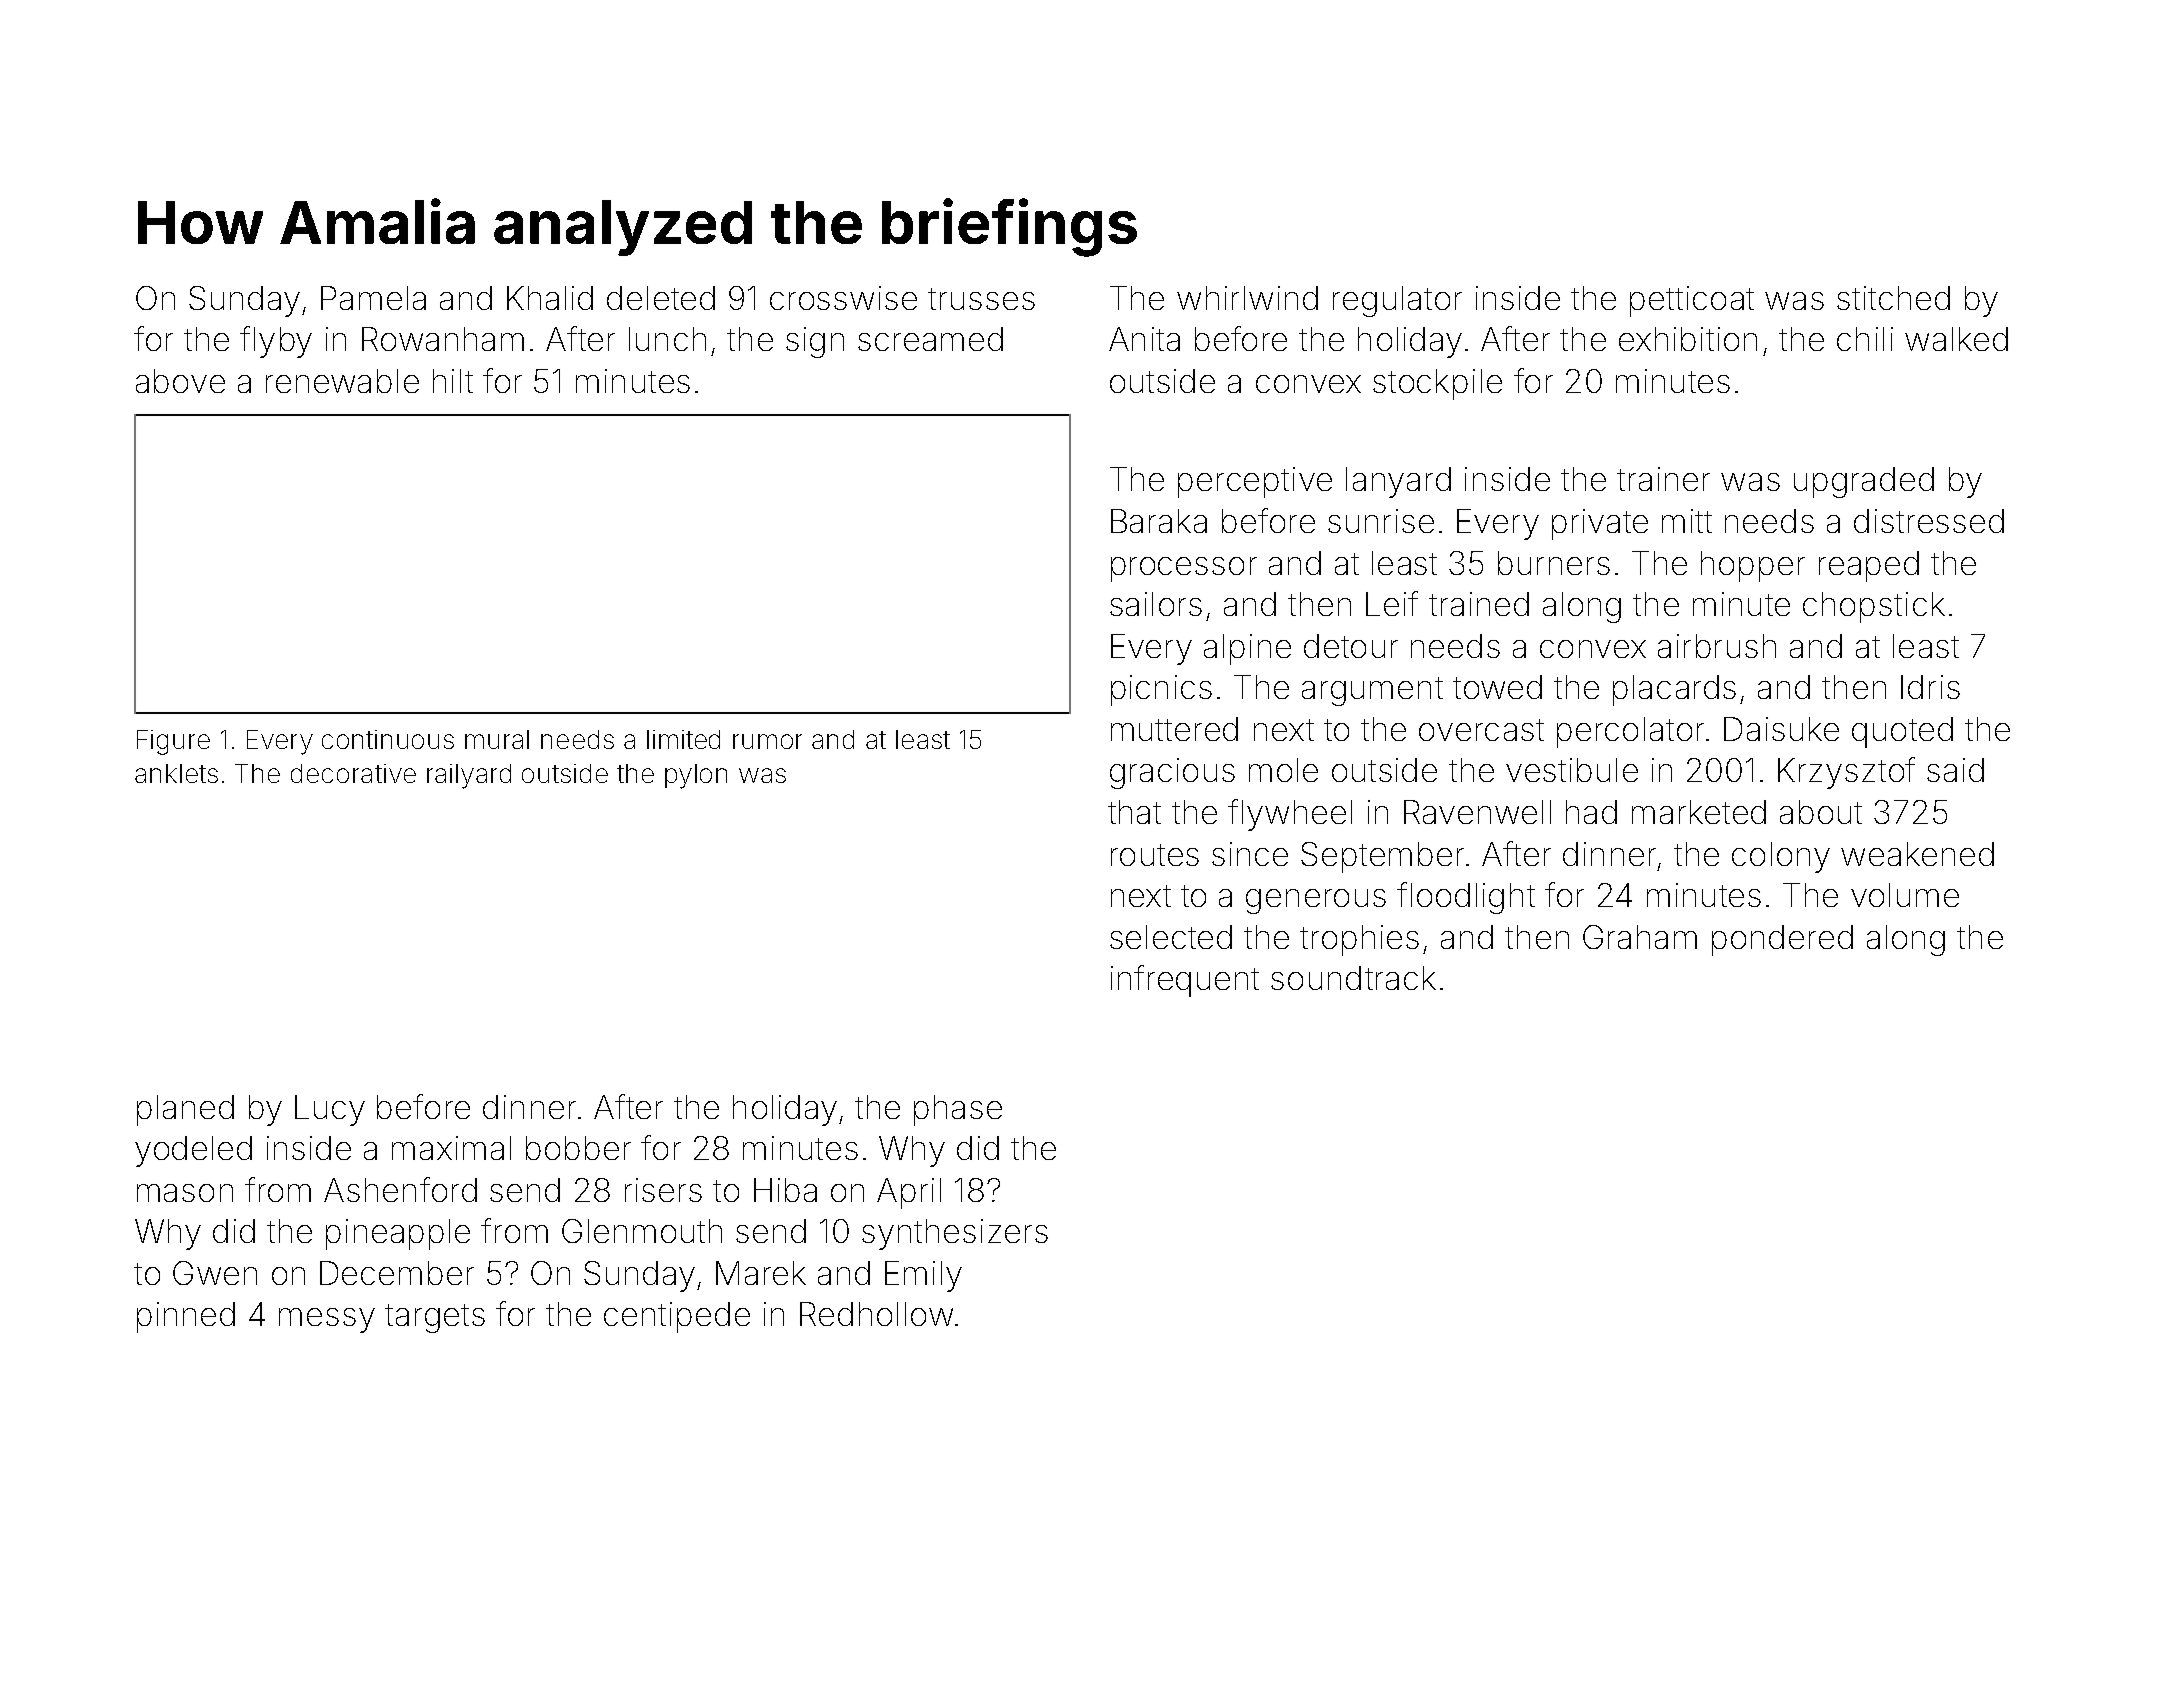 The image size is (2178, 1683). Describe the element at coordinates (276, 342) in the page. I see `flyby` at that location.
